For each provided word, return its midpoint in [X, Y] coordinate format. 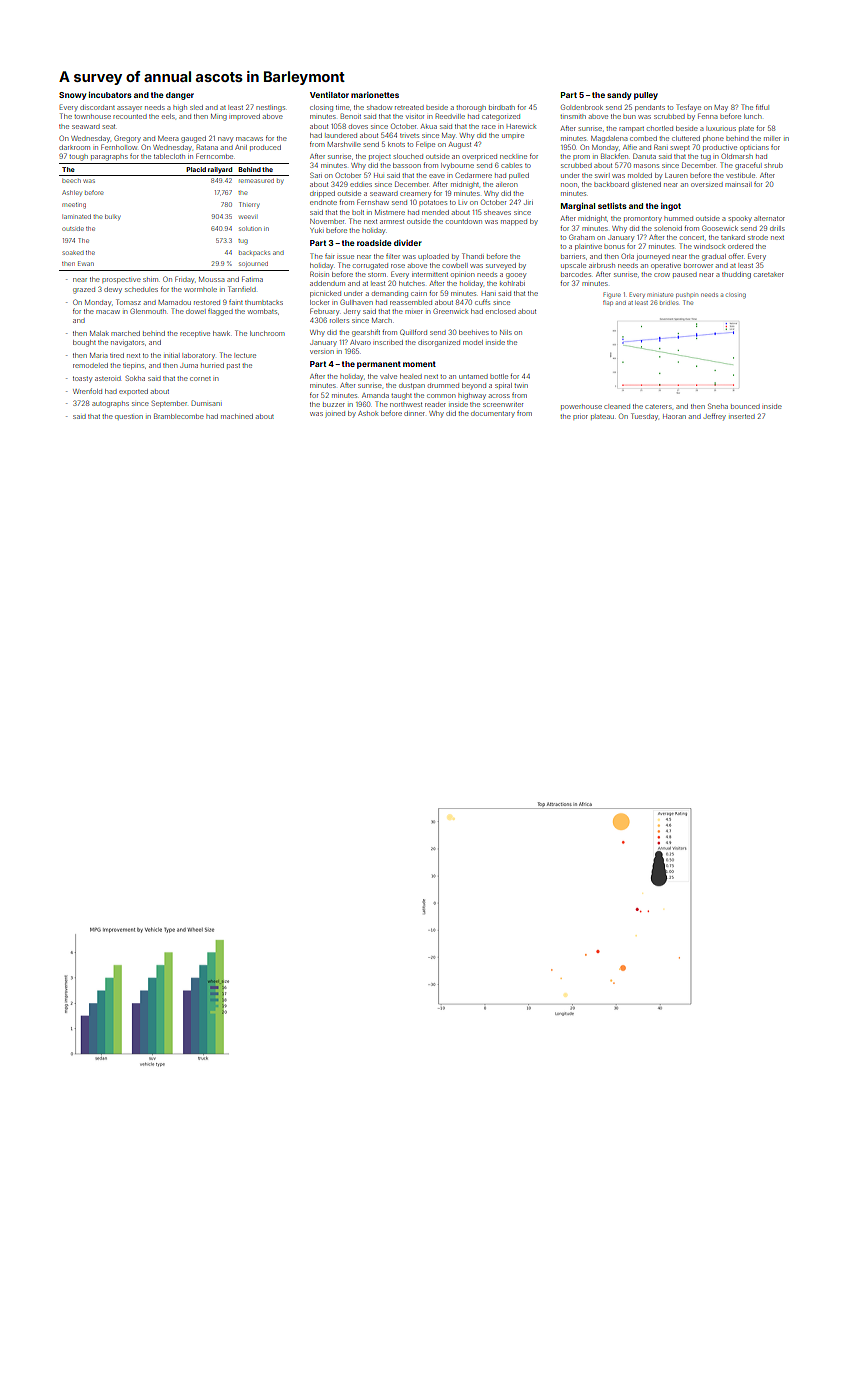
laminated [77, 216]
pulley [646, 96]
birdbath [502, 107]
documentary [493, 414]
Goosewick [720, 228]
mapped [514, 222]
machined [237, 416]
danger [180, 96]
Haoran [674, 416]
